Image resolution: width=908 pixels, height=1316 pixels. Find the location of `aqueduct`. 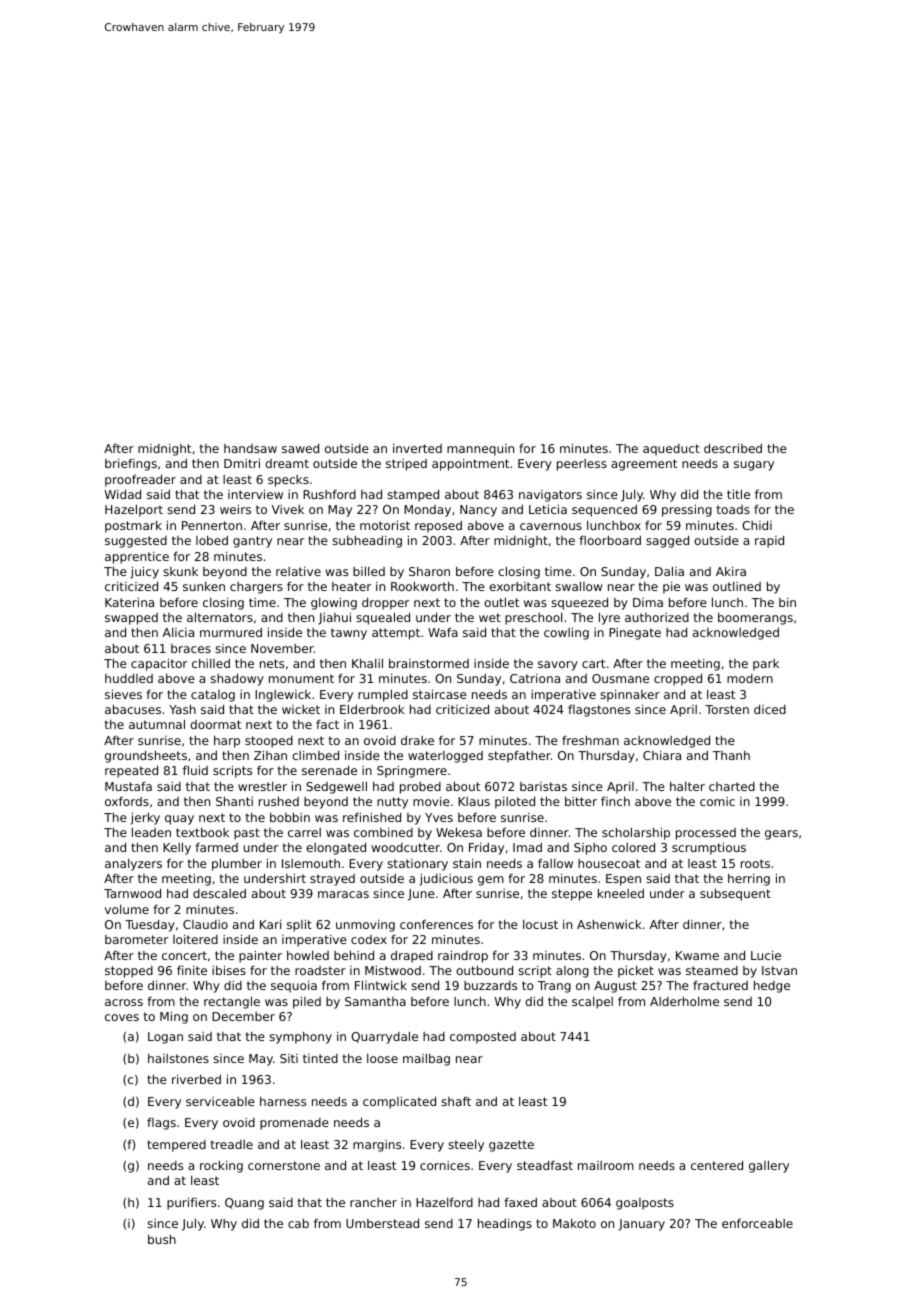

aqueduct is located at coordinates (671, 450).
